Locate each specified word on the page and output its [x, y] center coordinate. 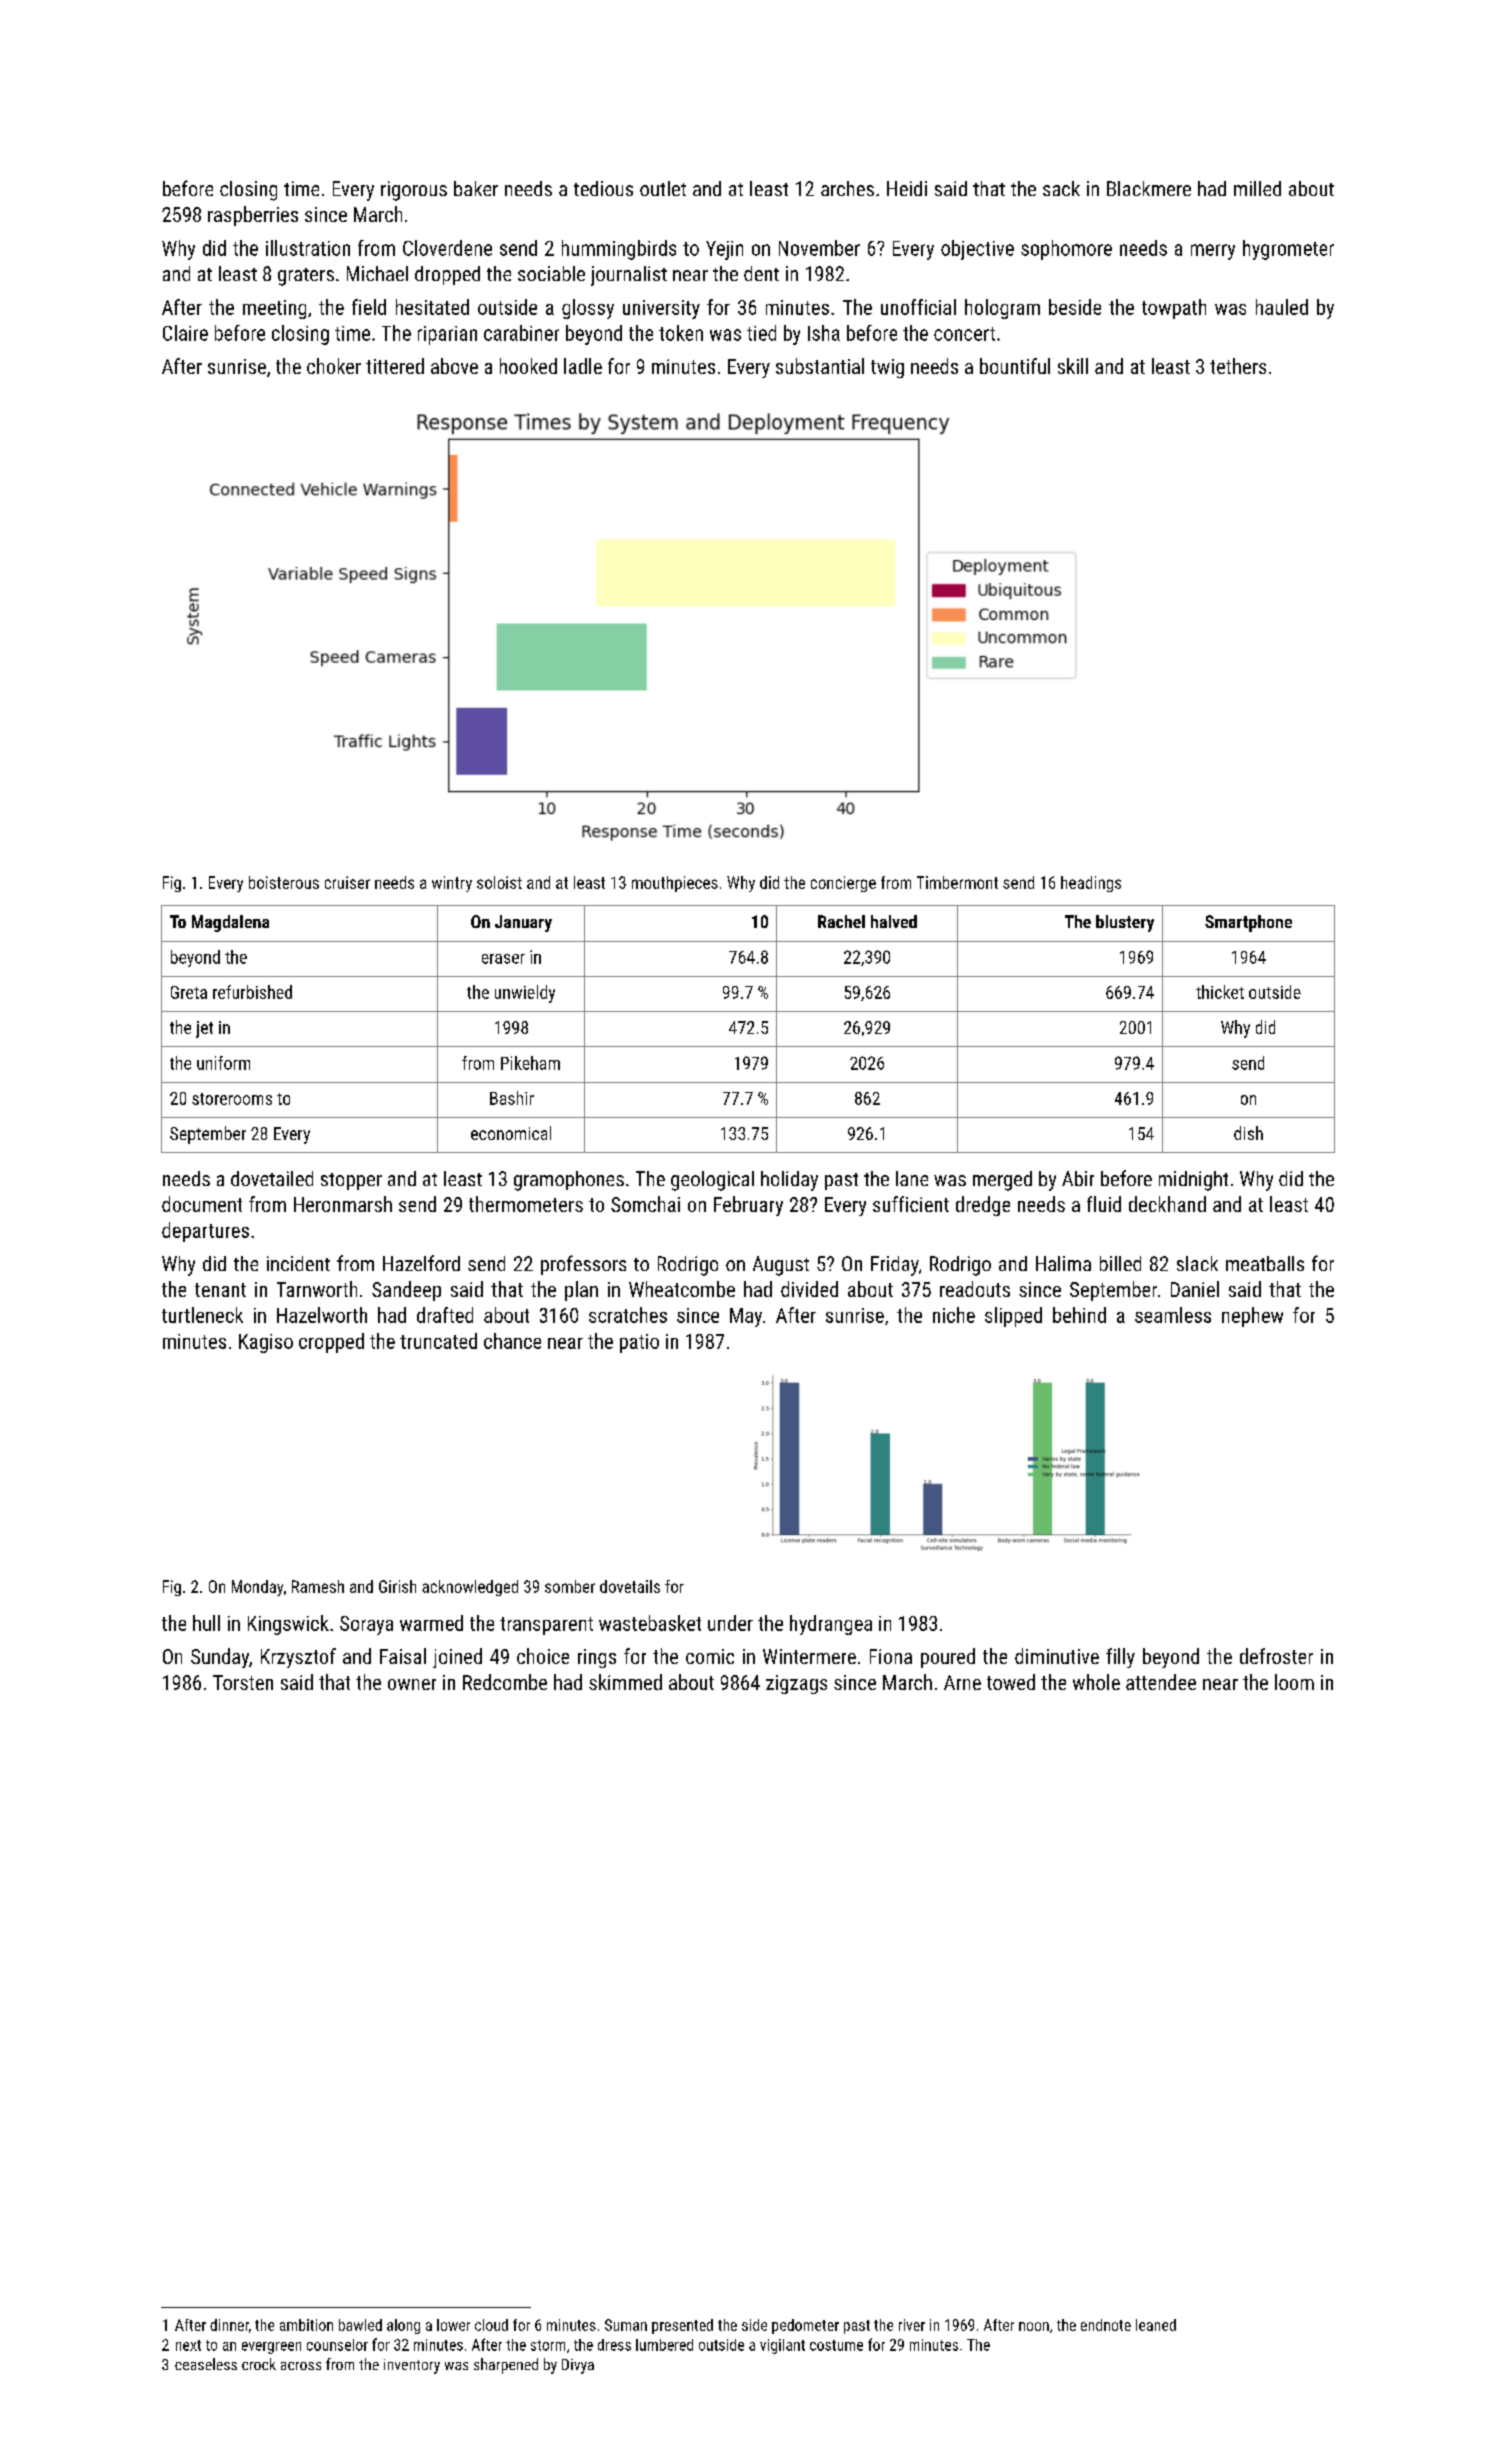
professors [583, 1265]
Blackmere [1149, 188]
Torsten [243, 1682]
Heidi [907, 188]
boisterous [284, 882]
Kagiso [266, 1343]
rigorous [414, 191]
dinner [229, 2325]
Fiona [891, 1656]
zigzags [796, 1684]
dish [1248, 1133]
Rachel [841, 921]
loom [1294, 1682]
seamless [1173, 1315]
